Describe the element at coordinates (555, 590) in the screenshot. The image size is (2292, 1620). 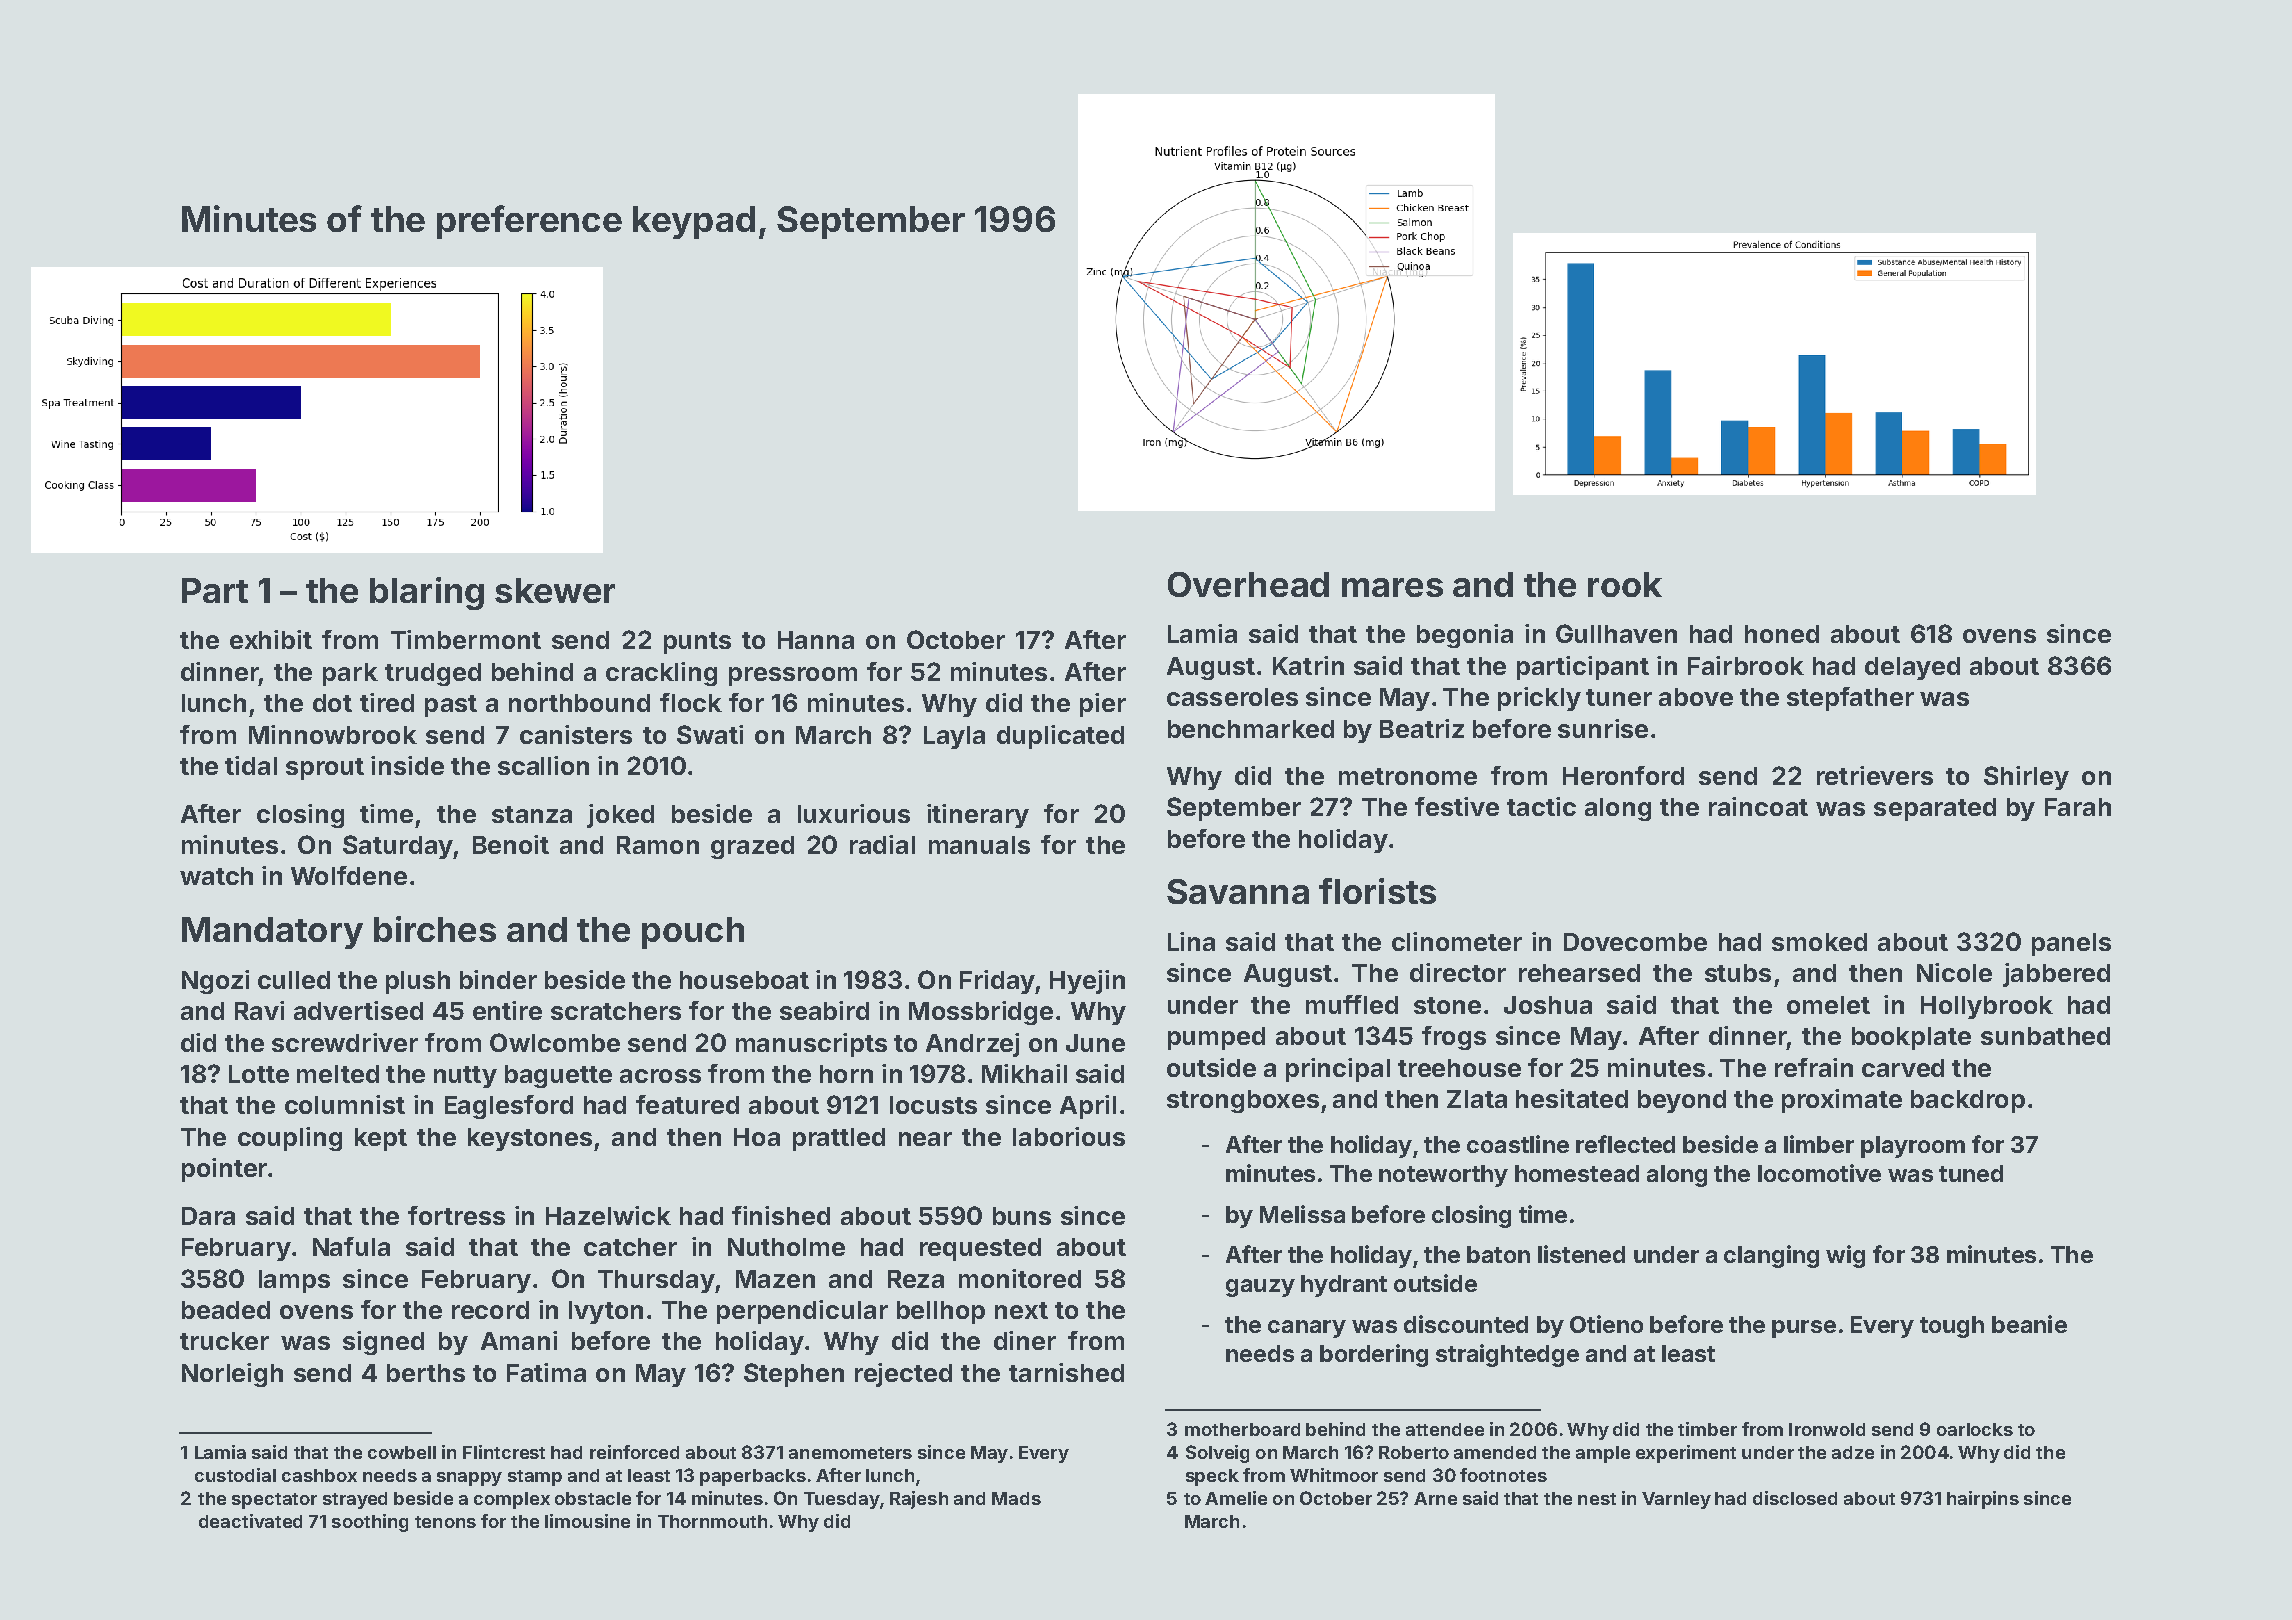
I see `skewer` at that location.
